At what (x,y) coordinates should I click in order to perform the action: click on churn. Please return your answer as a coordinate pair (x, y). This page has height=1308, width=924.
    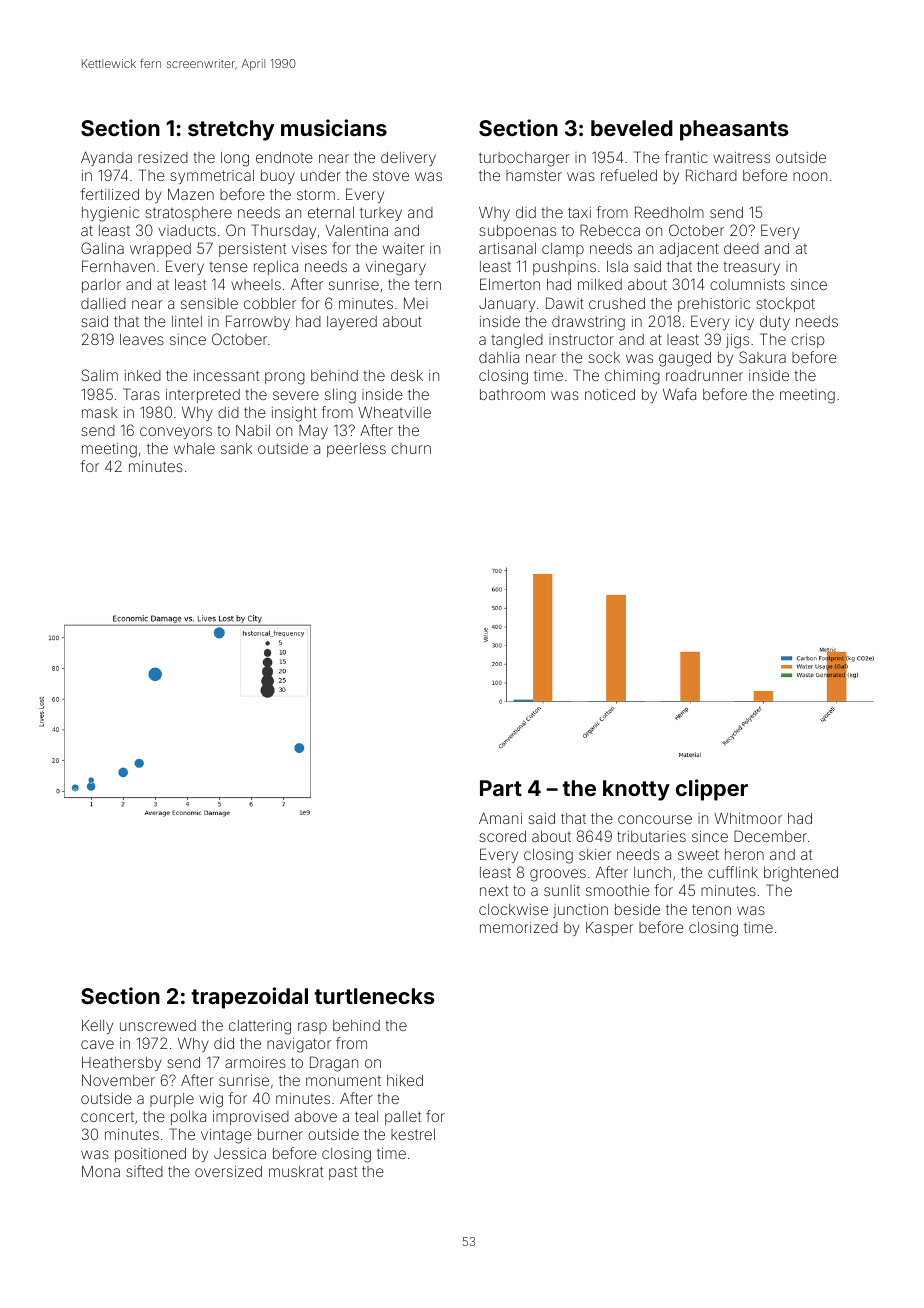
    Looking at the image, I should click on (411, 448).
